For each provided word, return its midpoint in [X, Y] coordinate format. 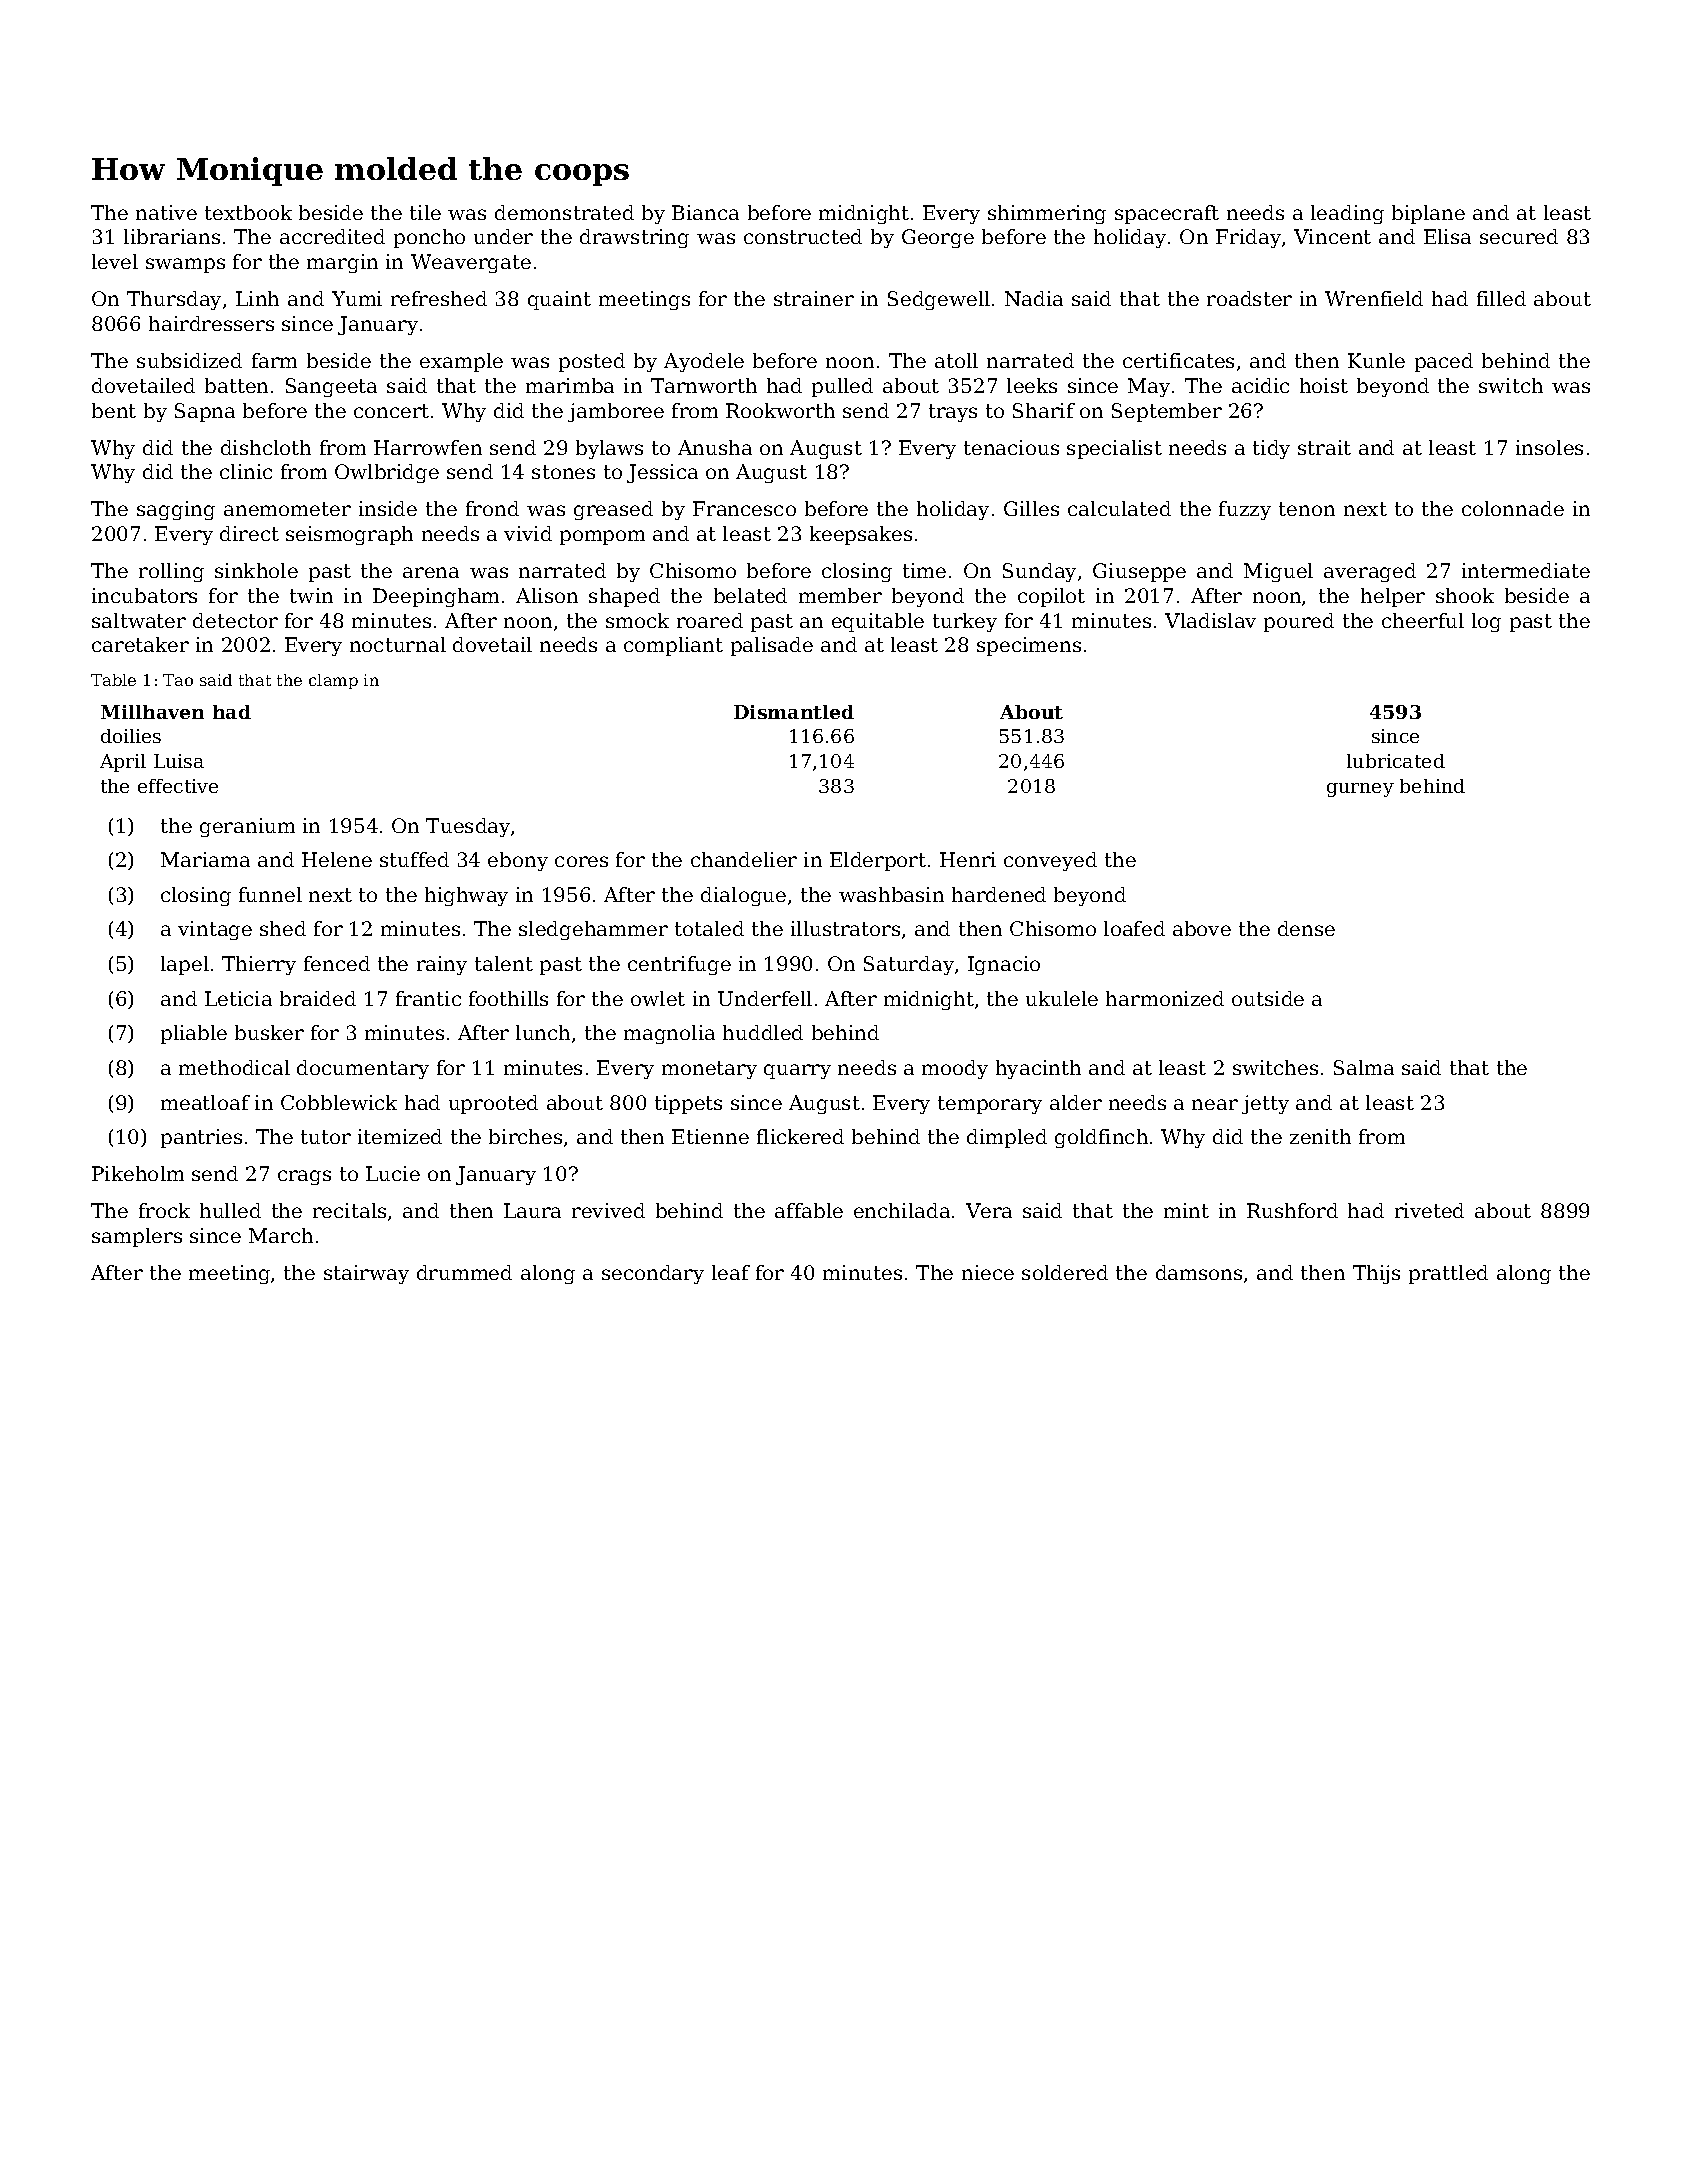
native [166, 212]
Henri [968, 859]
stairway [366, 1274]
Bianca [705, 212]
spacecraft [1167, 214]
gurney [1360, 790]
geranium [247, 827]
